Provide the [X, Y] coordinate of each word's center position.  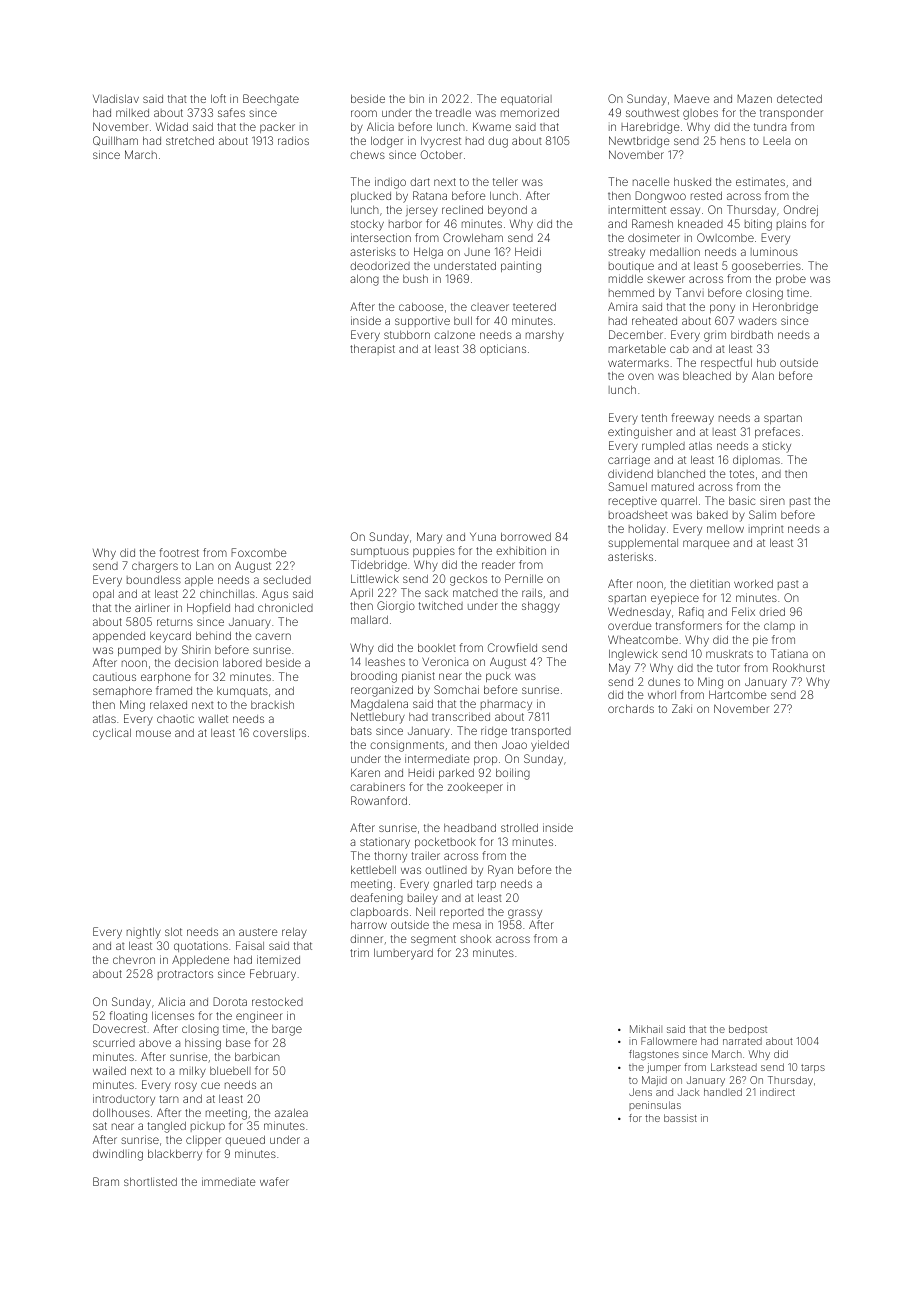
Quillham [115, 141]
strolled [519, 827]
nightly [144, 933]
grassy [525, 914]
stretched [190, 141]
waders [757, 321]
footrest [179, 552]
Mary [429, 538]
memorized [530, 112]
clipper [203, 1140]
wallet [213, 718]
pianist [418, 676]
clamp [779, 627]
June [477, 252]
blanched [681, 474]
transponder [791, 114]
